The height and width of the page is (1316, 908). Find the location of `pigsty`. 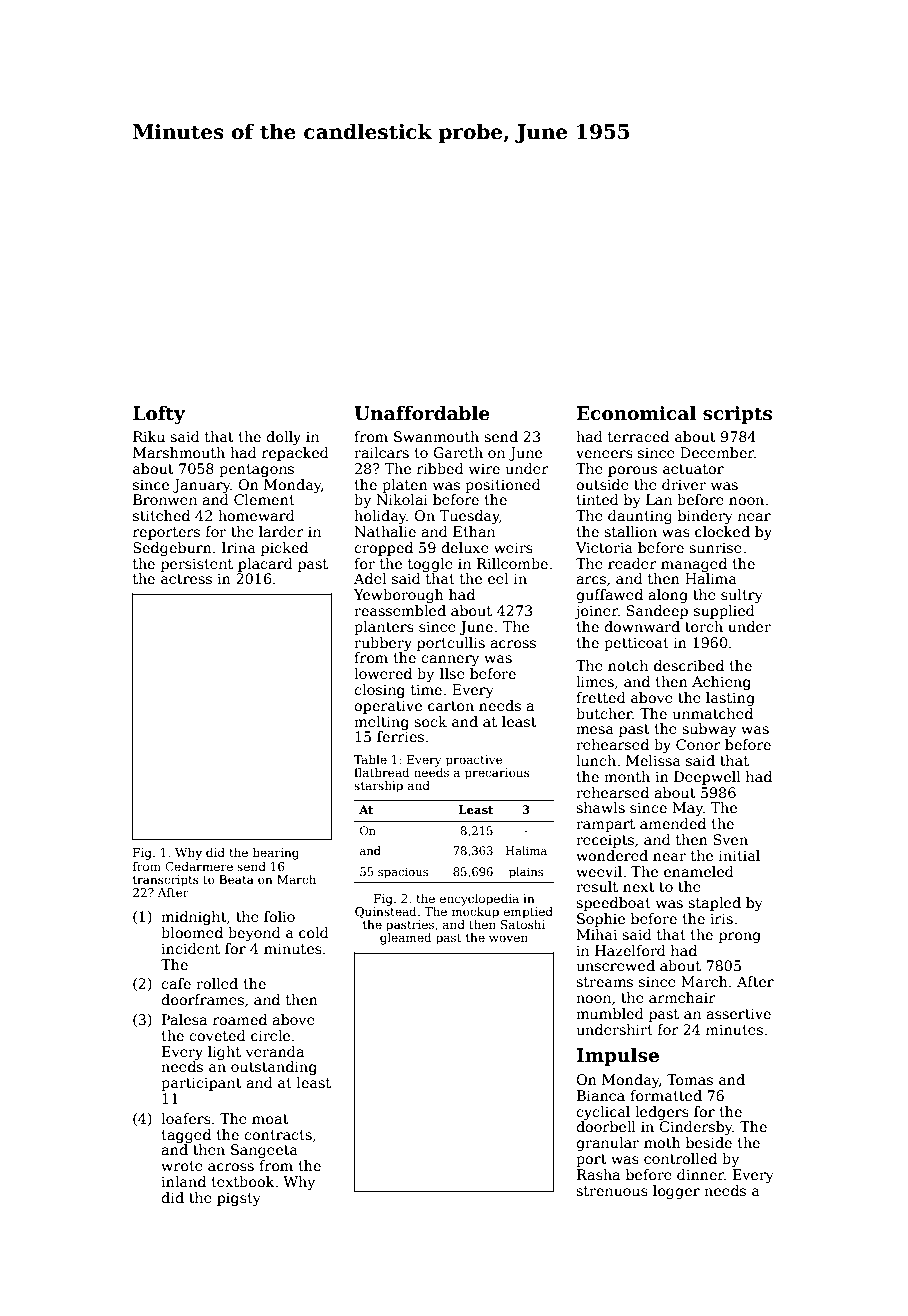

pigsty is located at coordinates (239, 1199).
